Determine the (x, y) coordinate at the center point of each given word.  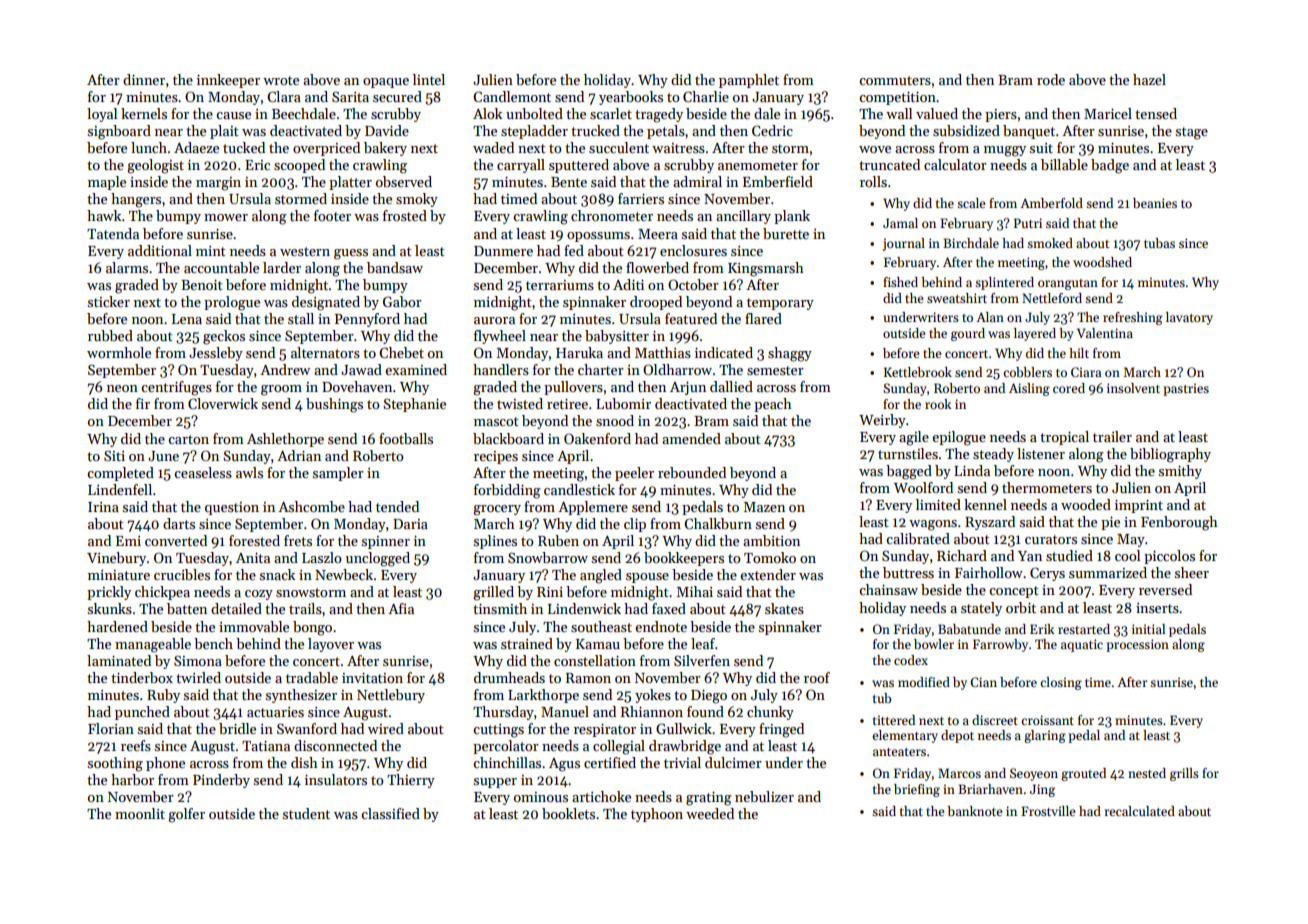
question (232, 508)
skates (784, 608)
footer (332, 215)
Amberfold (1051, 203)
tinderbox (142, 677)
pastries (1186, 389)
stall (301, 318)
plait (224, 132)
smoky (417, 200)
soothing (115, 764)
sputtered (579, 166)
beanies (1155, 203)
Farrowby (1000, 645)
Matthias (663, 352)
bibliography (1170, 455)
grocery (497, 510)
